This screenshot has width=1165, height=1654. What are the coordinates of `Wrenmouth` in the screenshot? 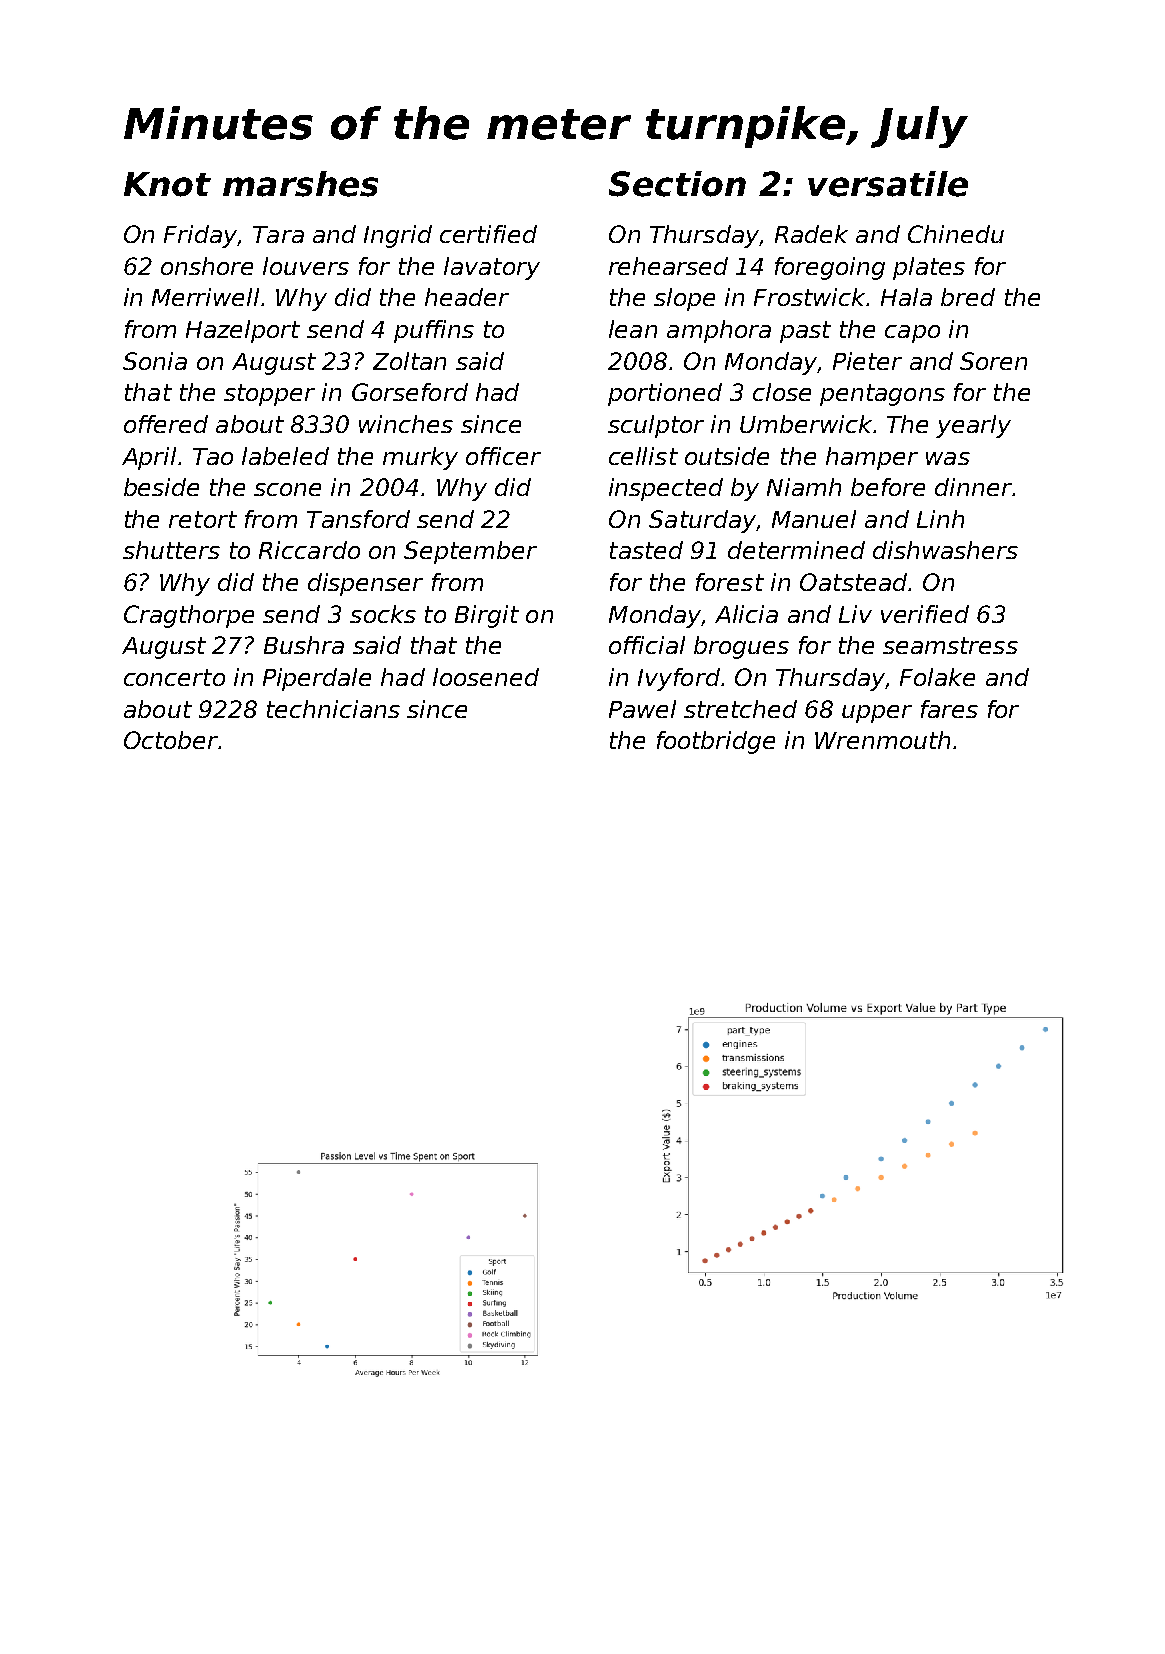 It's located at (882, 740).
